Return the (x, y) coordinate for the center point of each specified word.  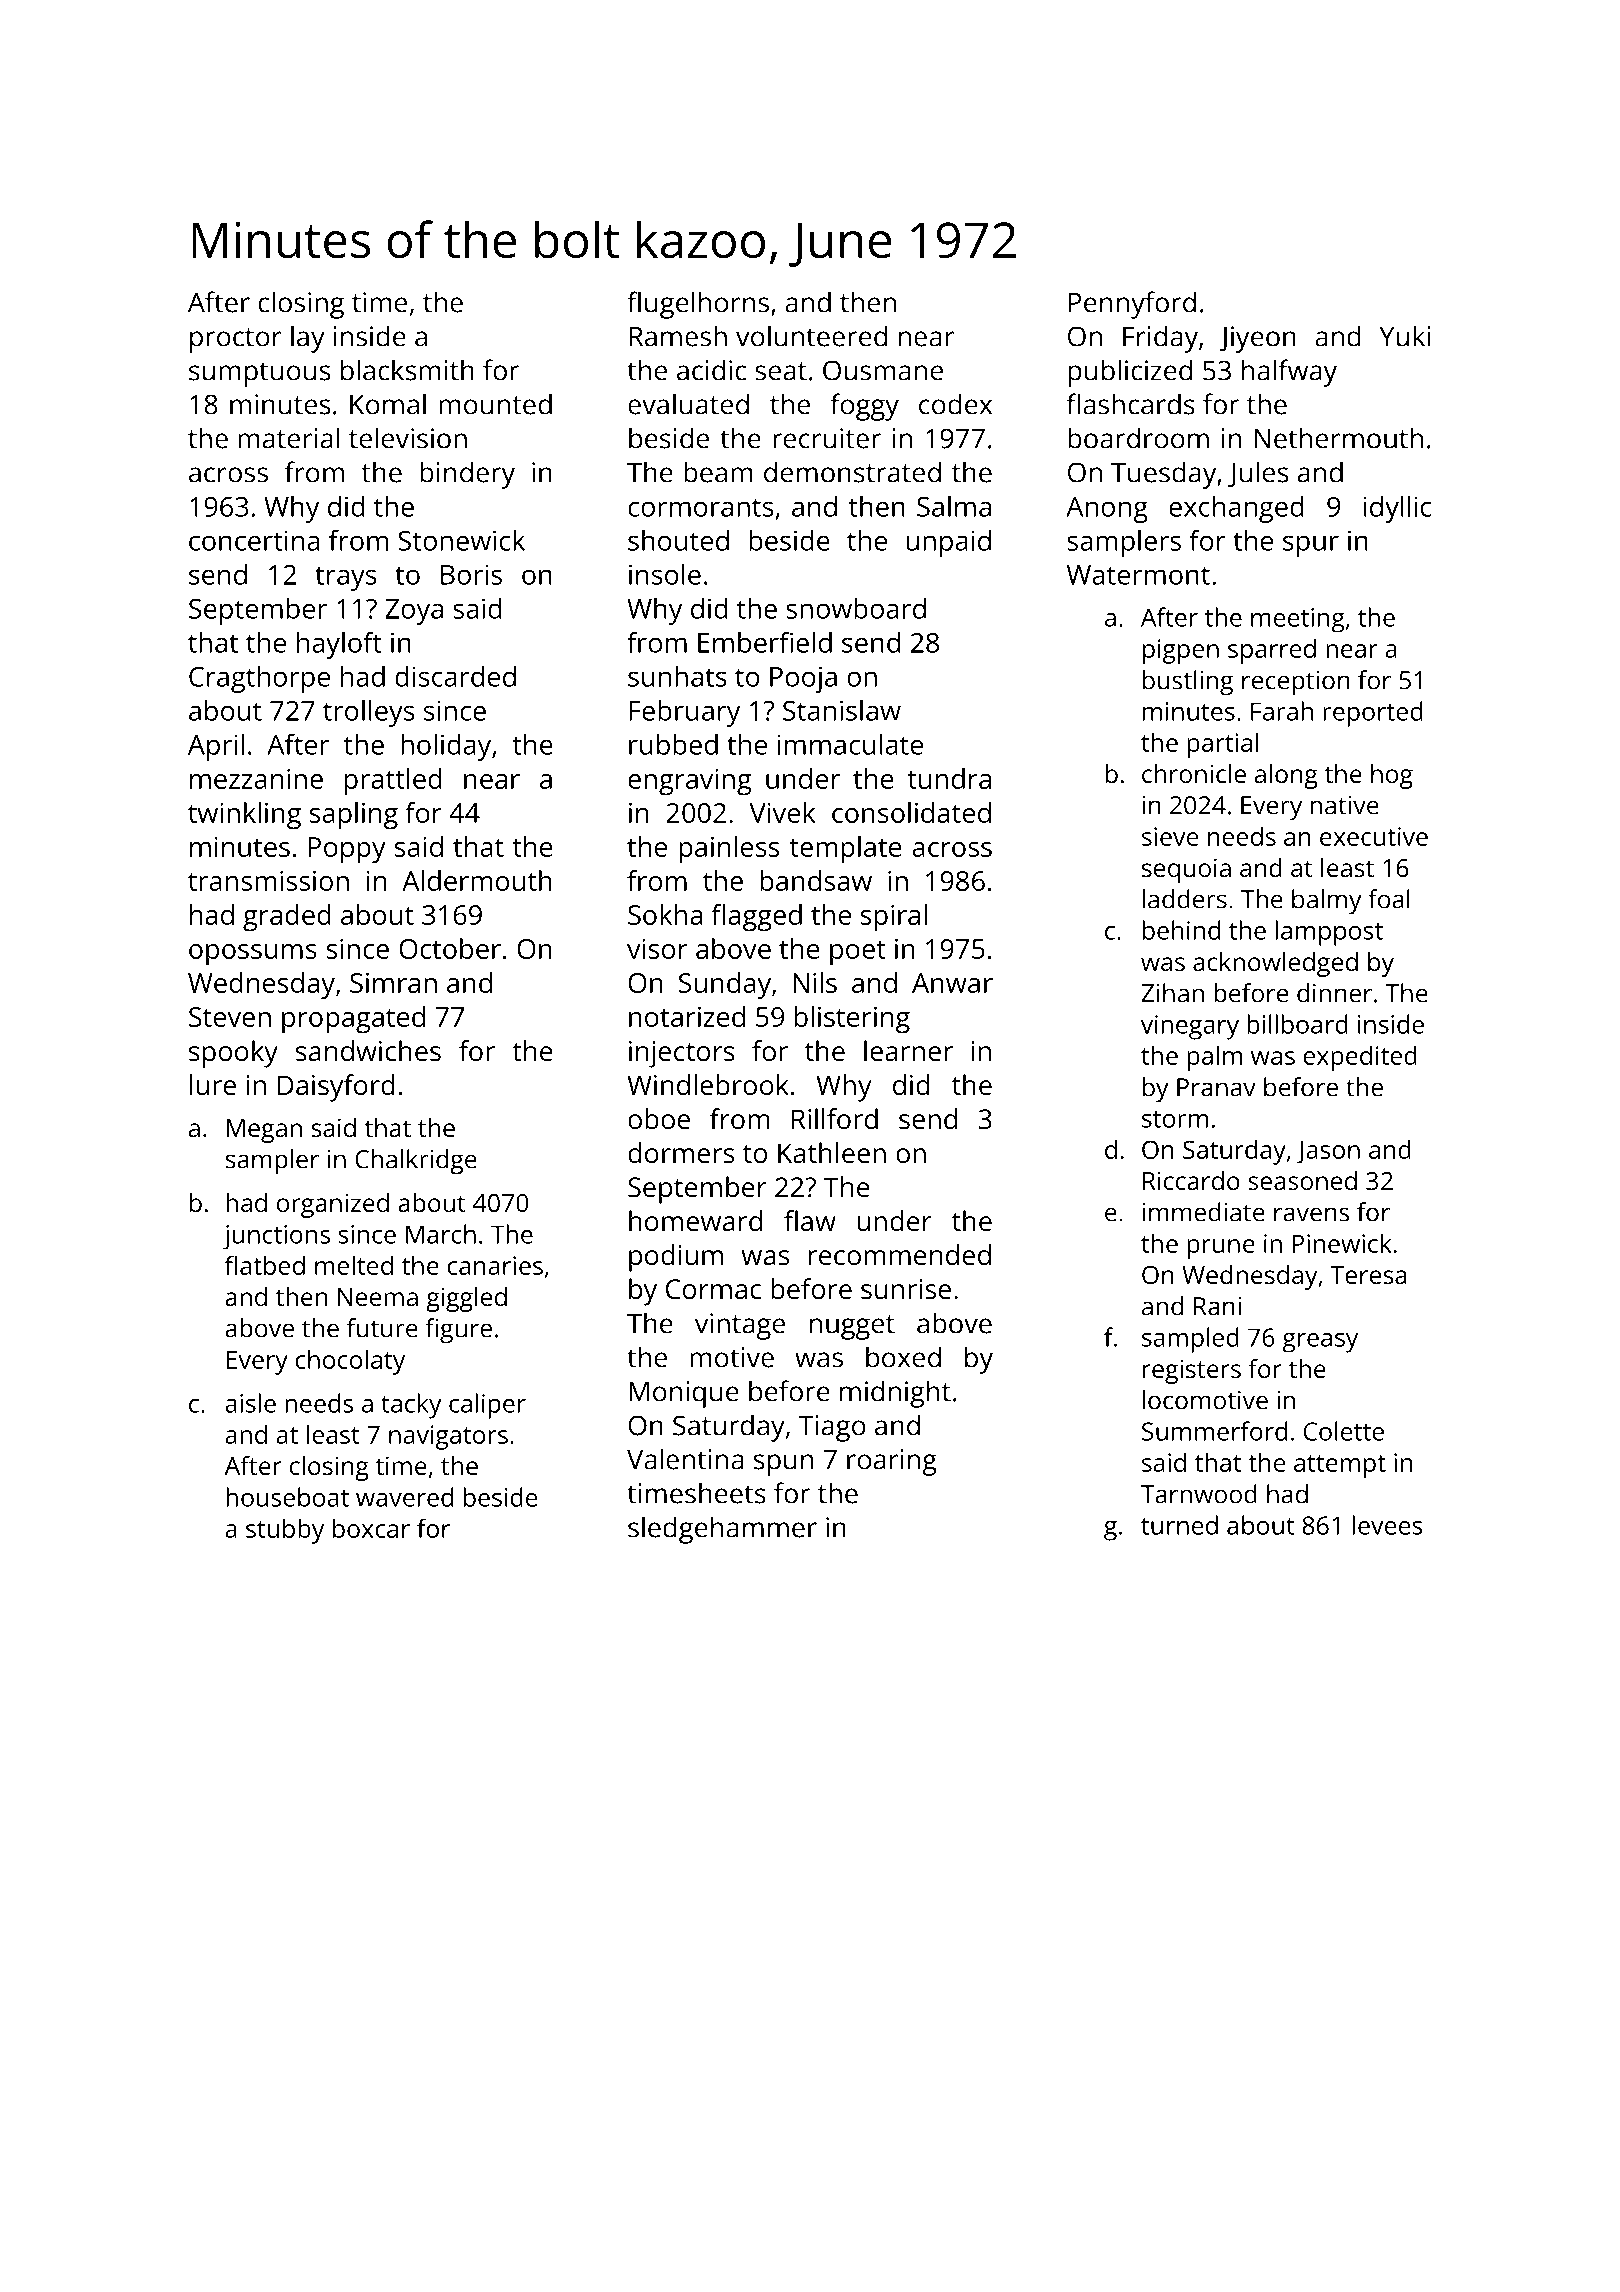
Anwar (952, 983)
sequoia (1186, 870)
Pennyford (1132, 305)
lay (308, 339)
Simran (393, 983)
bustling (1188, 682)
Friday (1160, 339)
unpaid (948, 543)
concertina (254, 540)
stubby (285, 1531)
